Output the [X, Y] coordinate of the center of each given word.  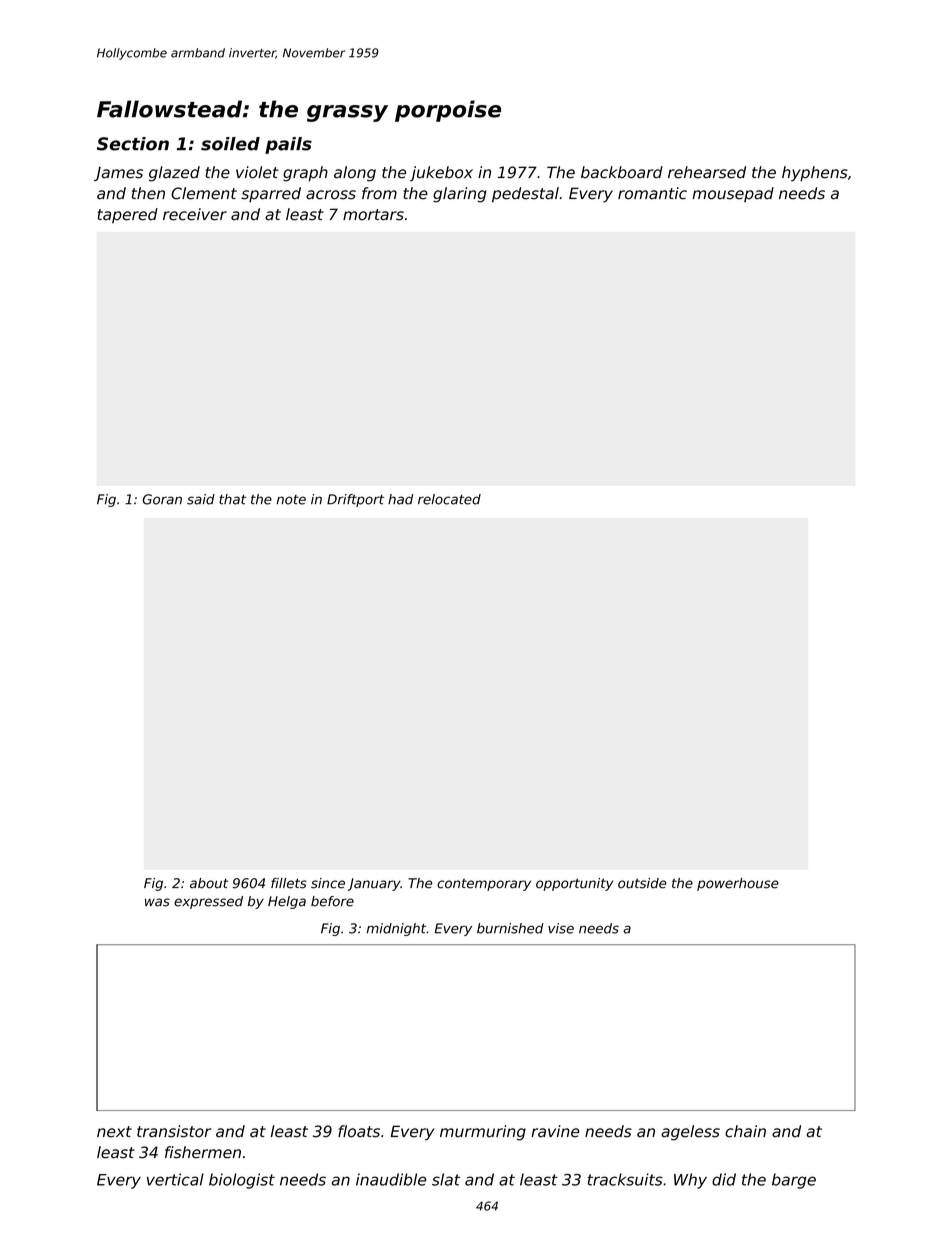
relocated [449, 499]
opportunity [574, 884]
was [157, 902]
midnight [396, 929]
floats [359, 1131]
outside [642, 883]
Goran [162, 499]
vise [561, 928]
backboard [622, 172]
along [355, 174]
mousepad [733, 194]
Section [133, 144]
